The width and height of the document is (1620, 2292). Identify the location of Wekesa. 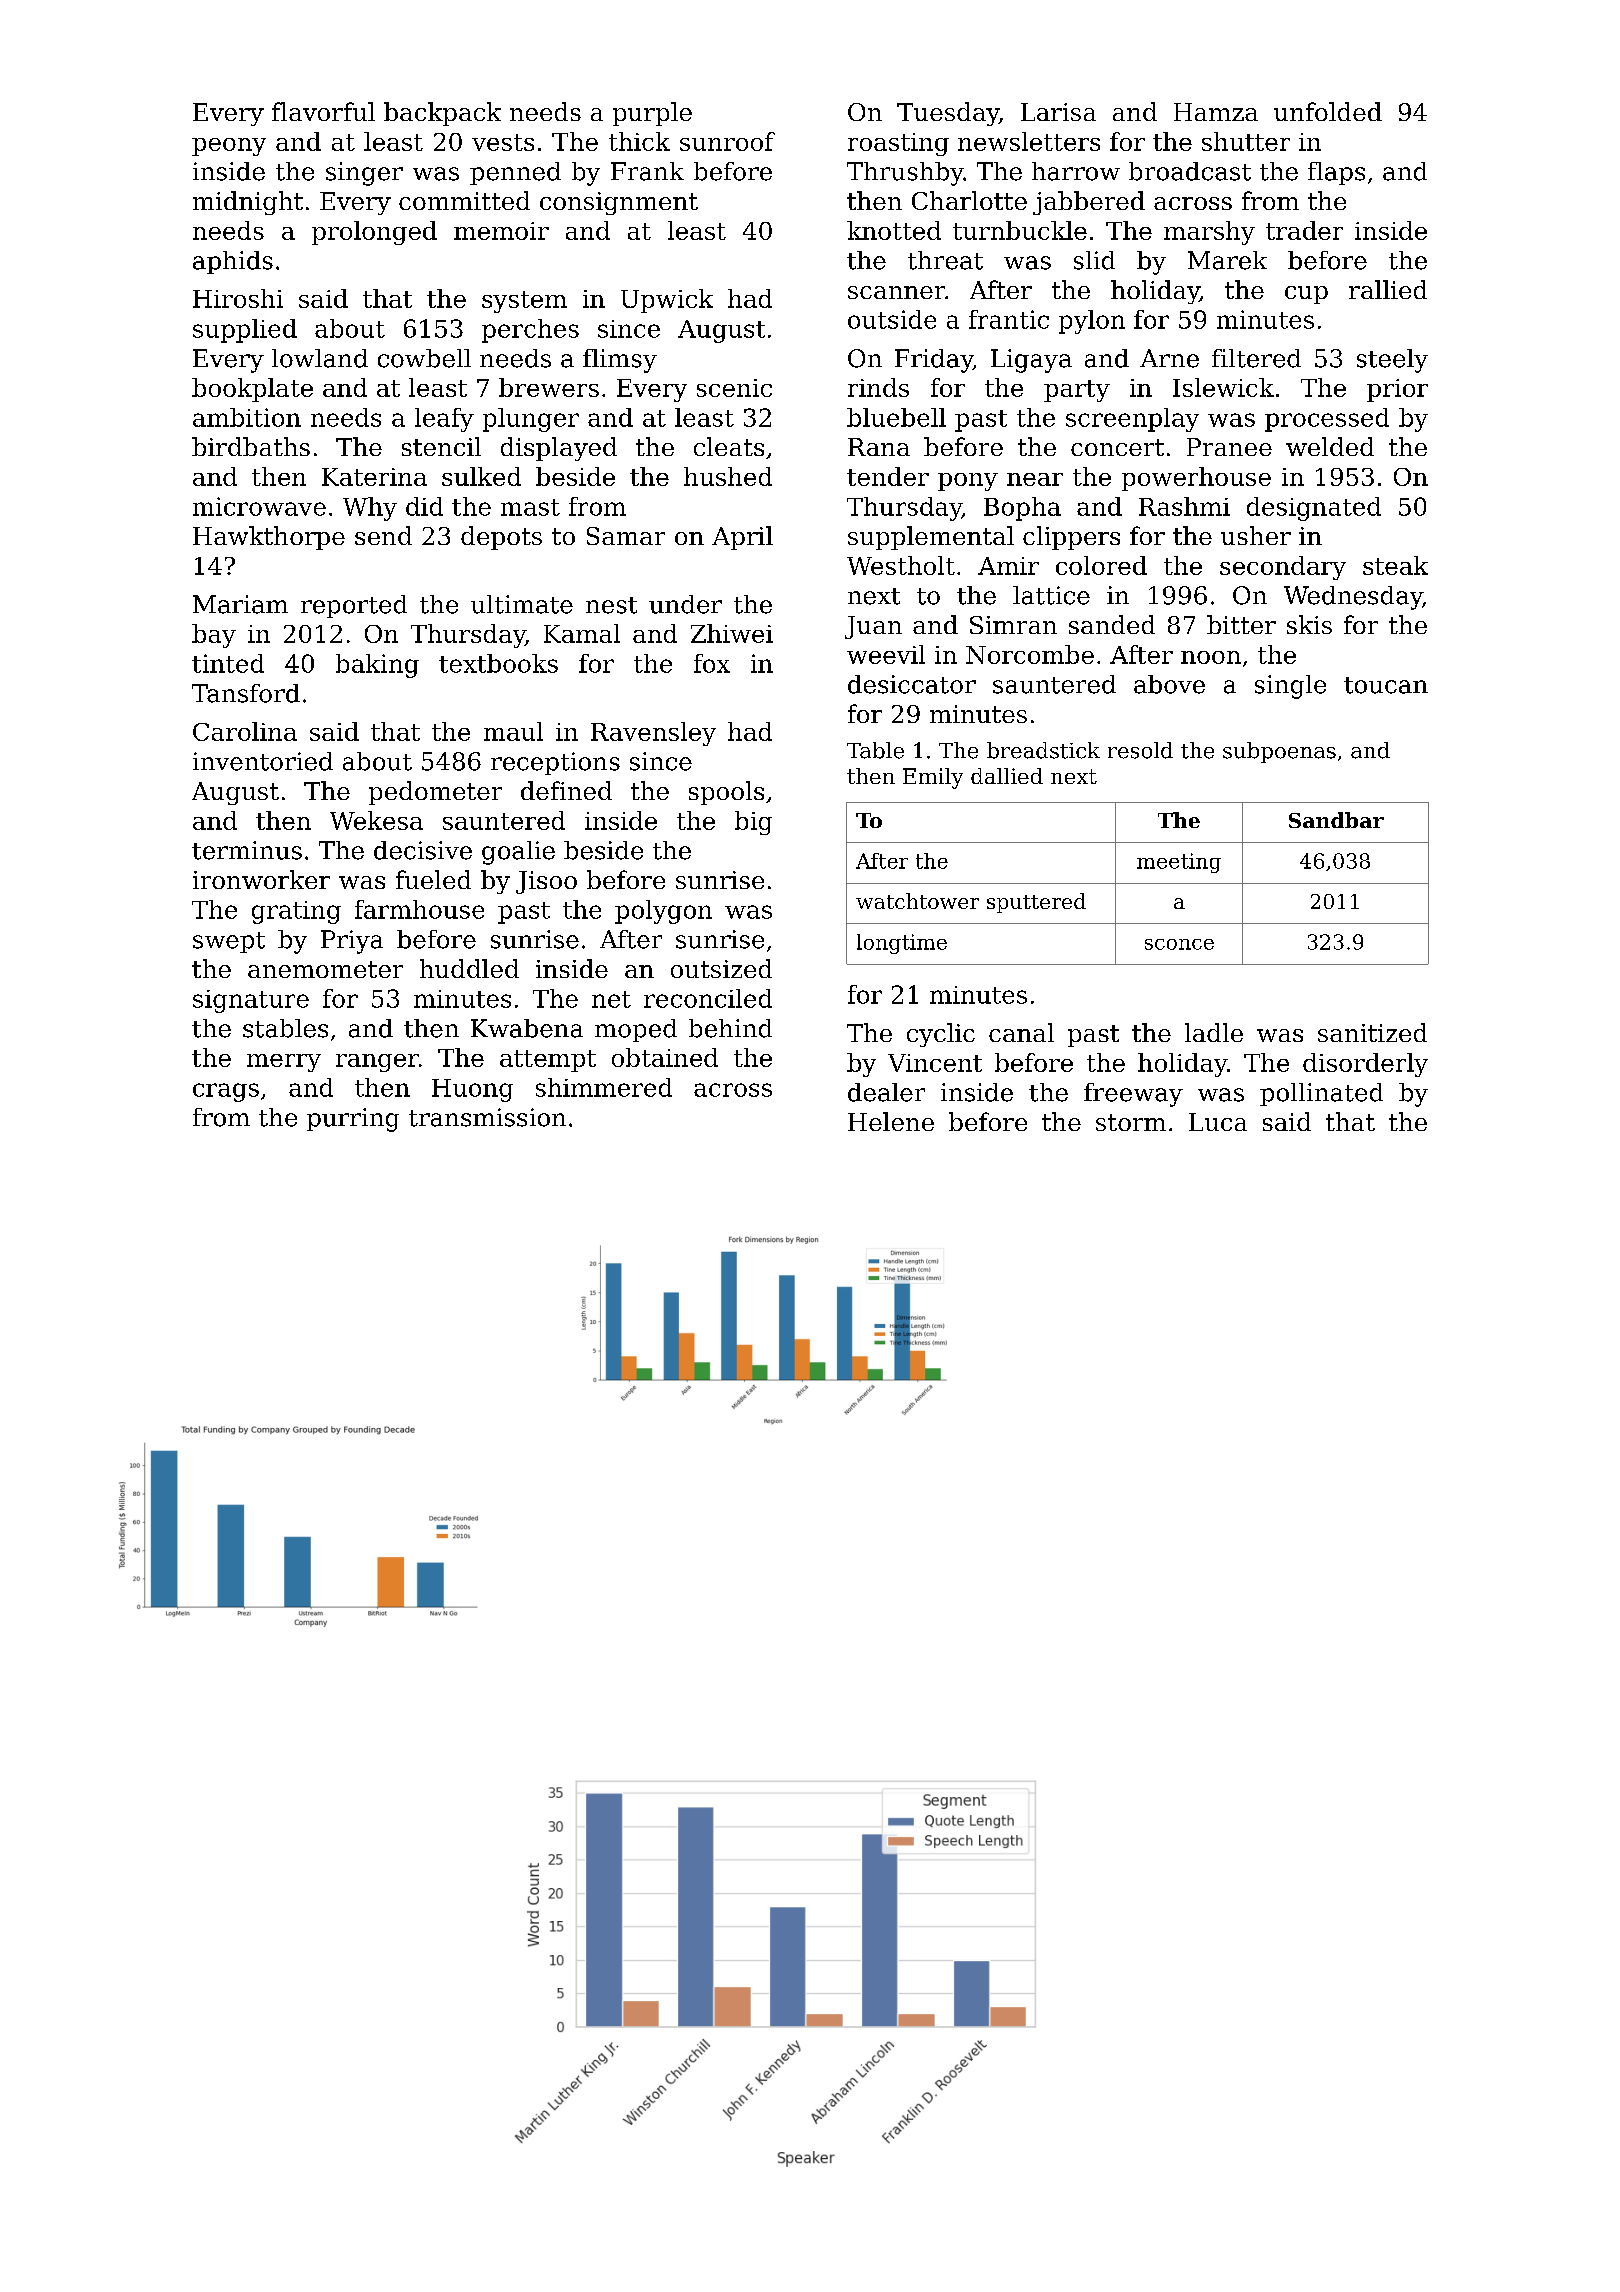
(376, 820).
